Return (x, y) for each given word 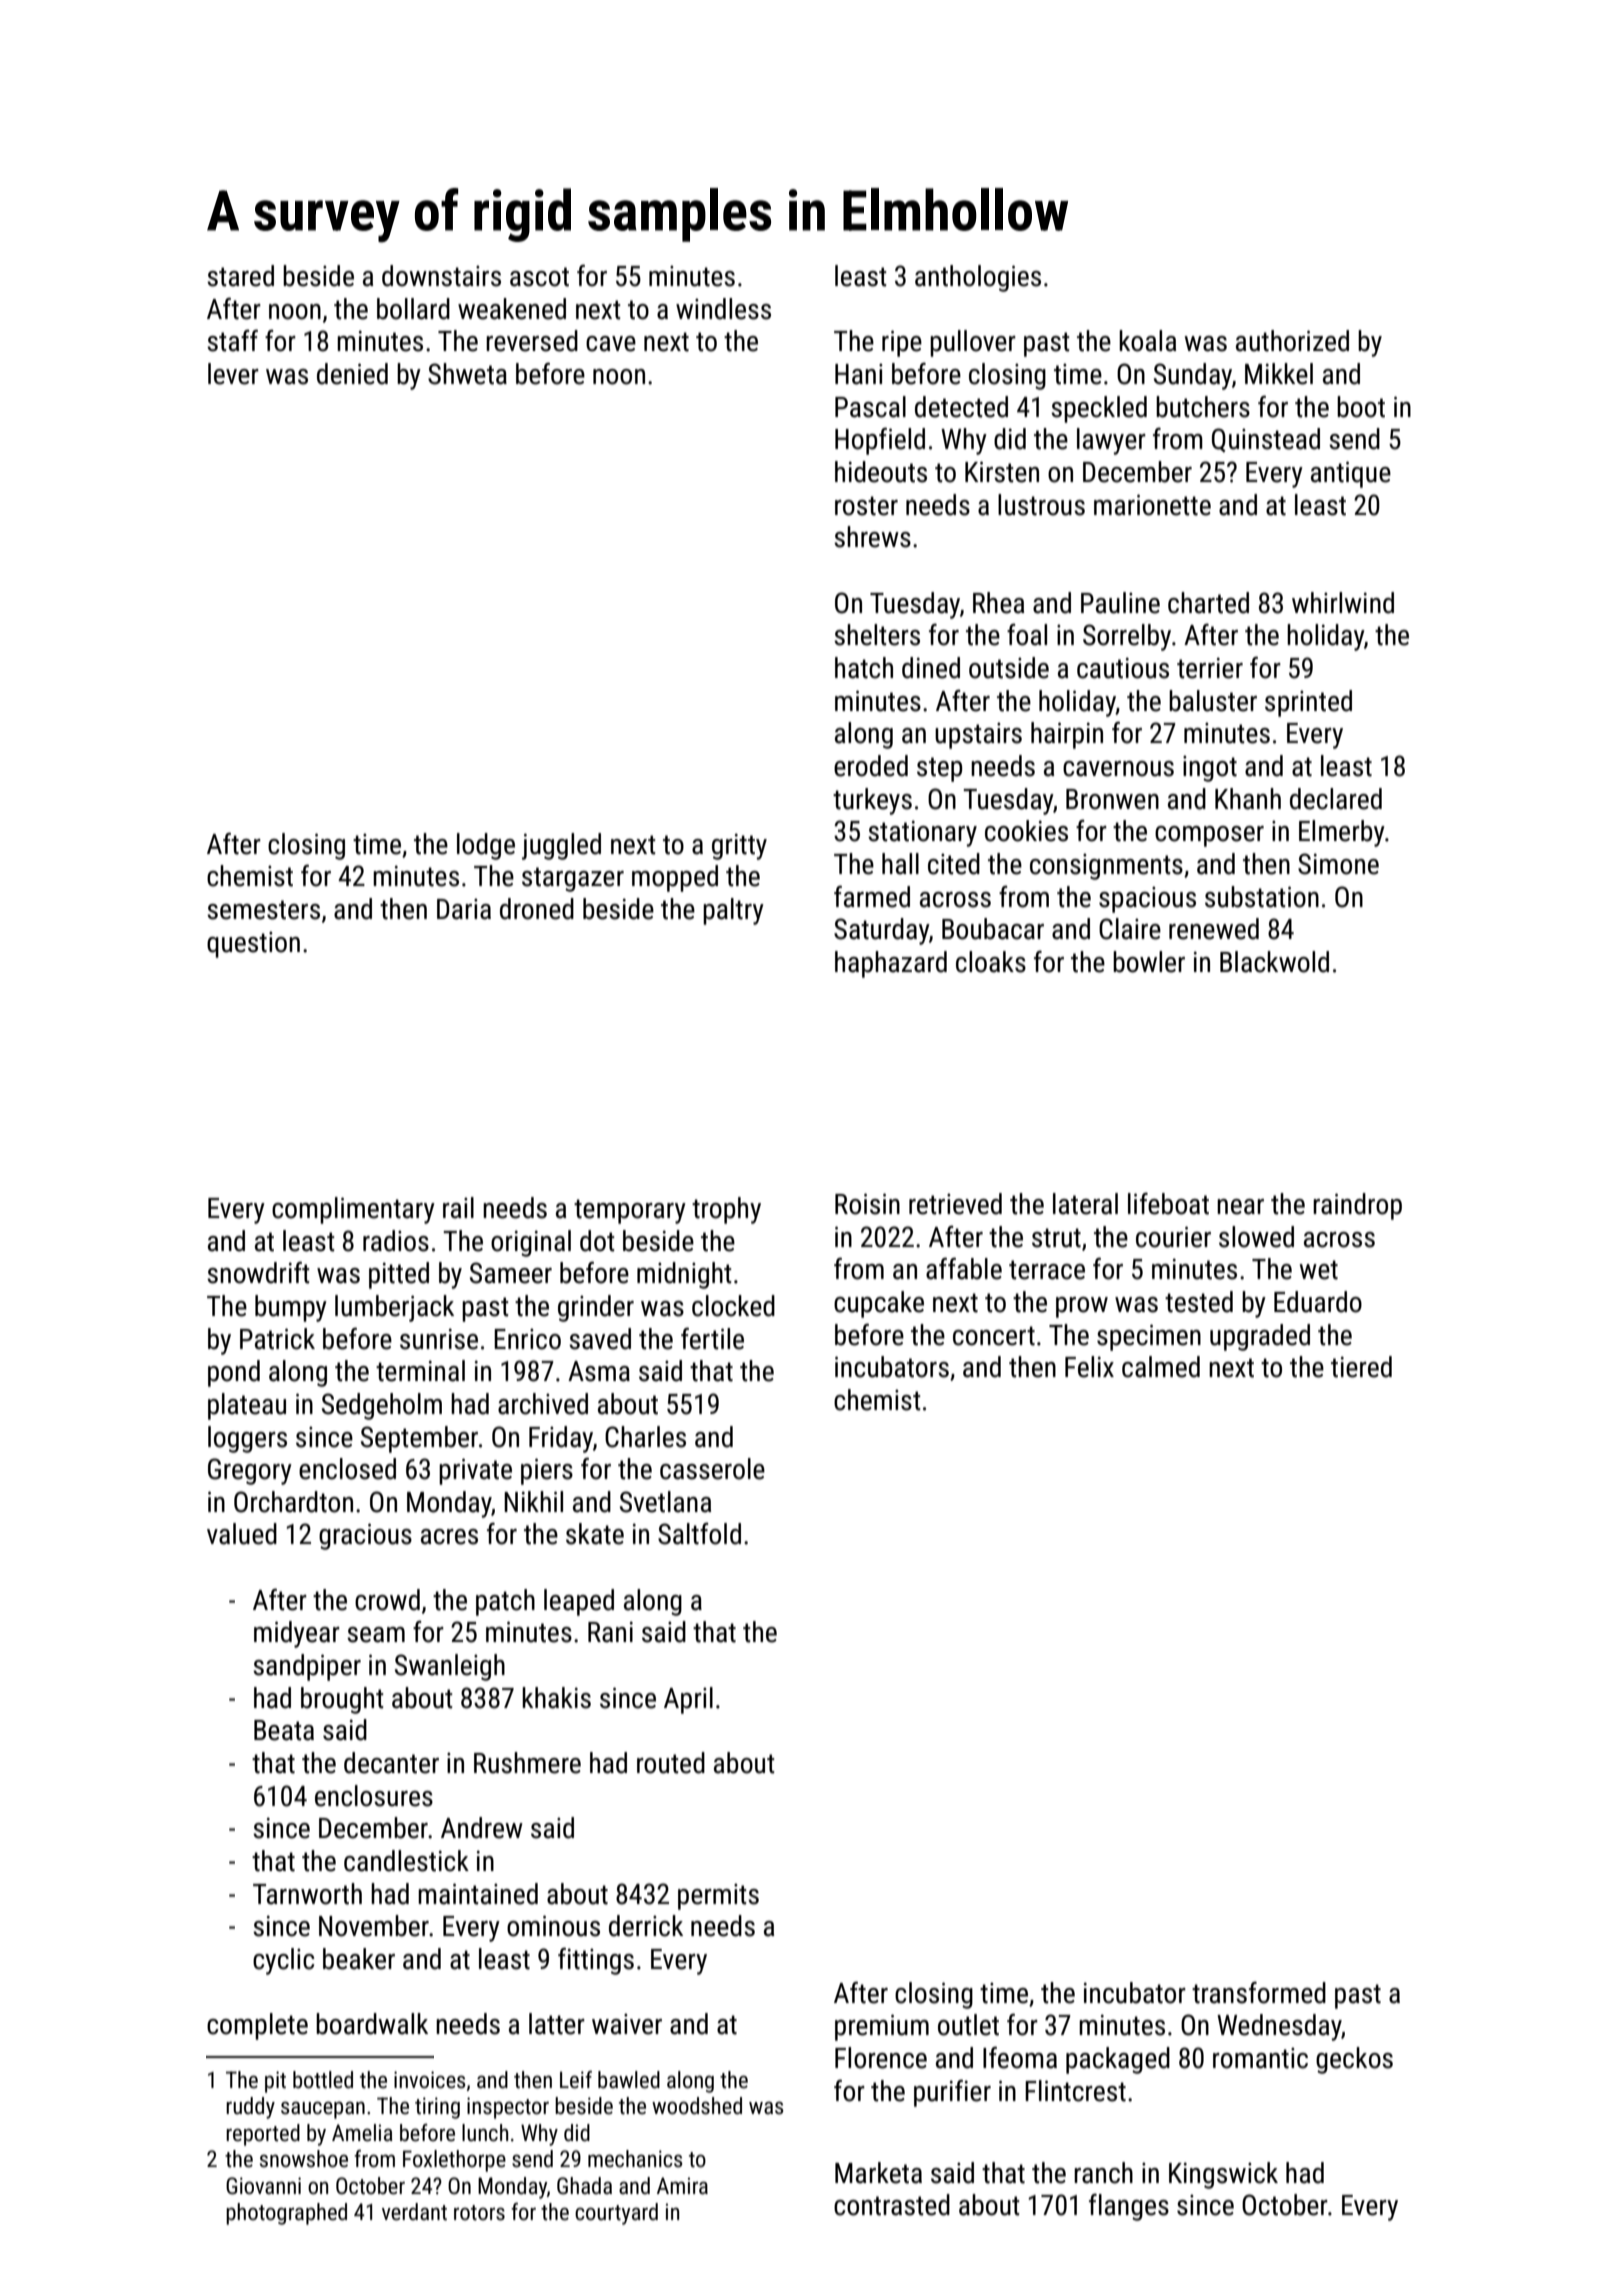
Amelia (362, 2133)
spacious (1147, 900)
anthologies (978, 278)
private (475, 1471)
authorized (1292, 341)
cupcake (879, 1304)
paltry (733, 911)
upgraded (1260, 1337)
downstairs (441, 276)
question (253, 945)
